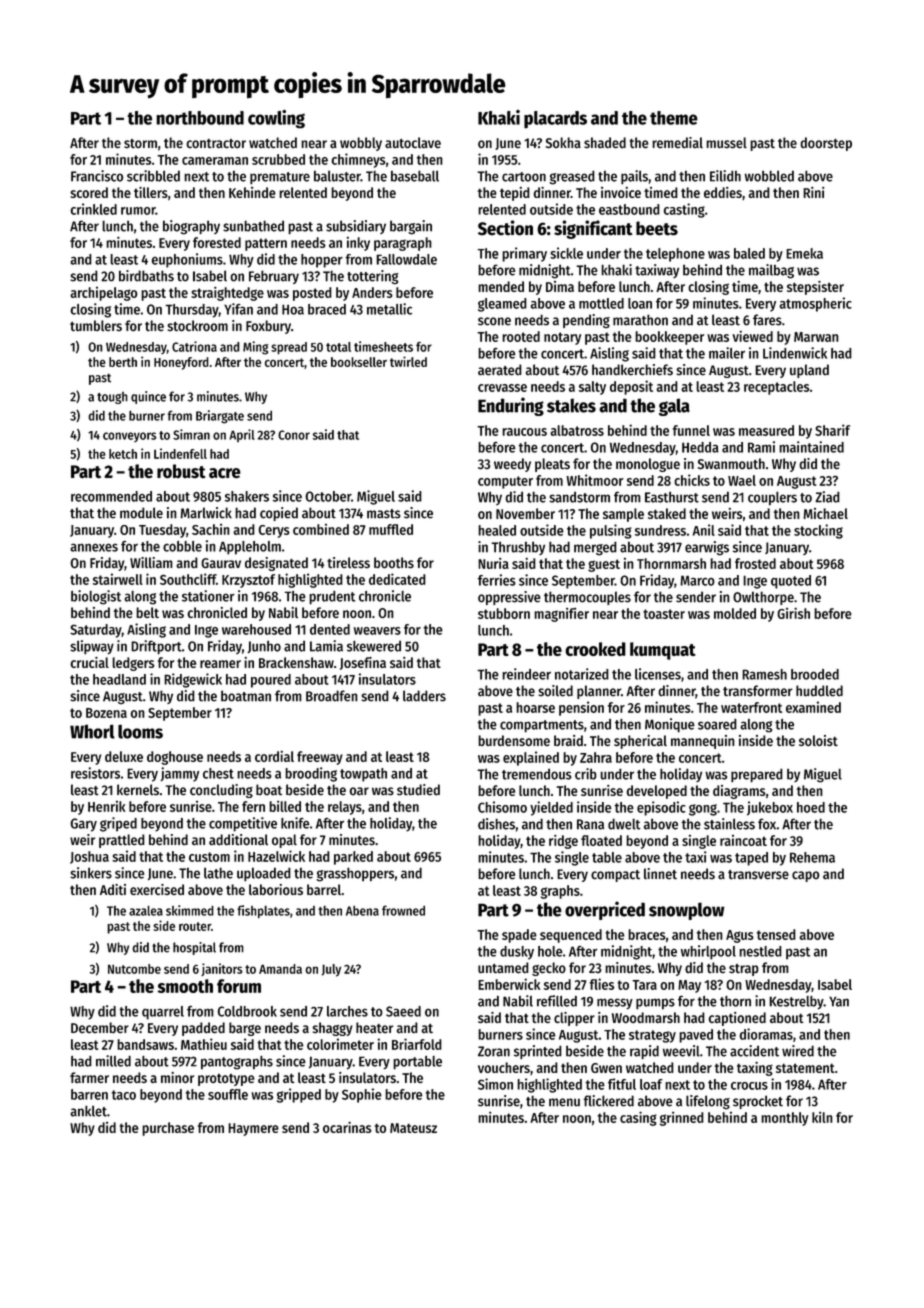 This screenshot has width=924, height=1308. What do you see at coordinates (271, 681) in the screenshot?
I see `poured` at bounding box center [271, 681].
